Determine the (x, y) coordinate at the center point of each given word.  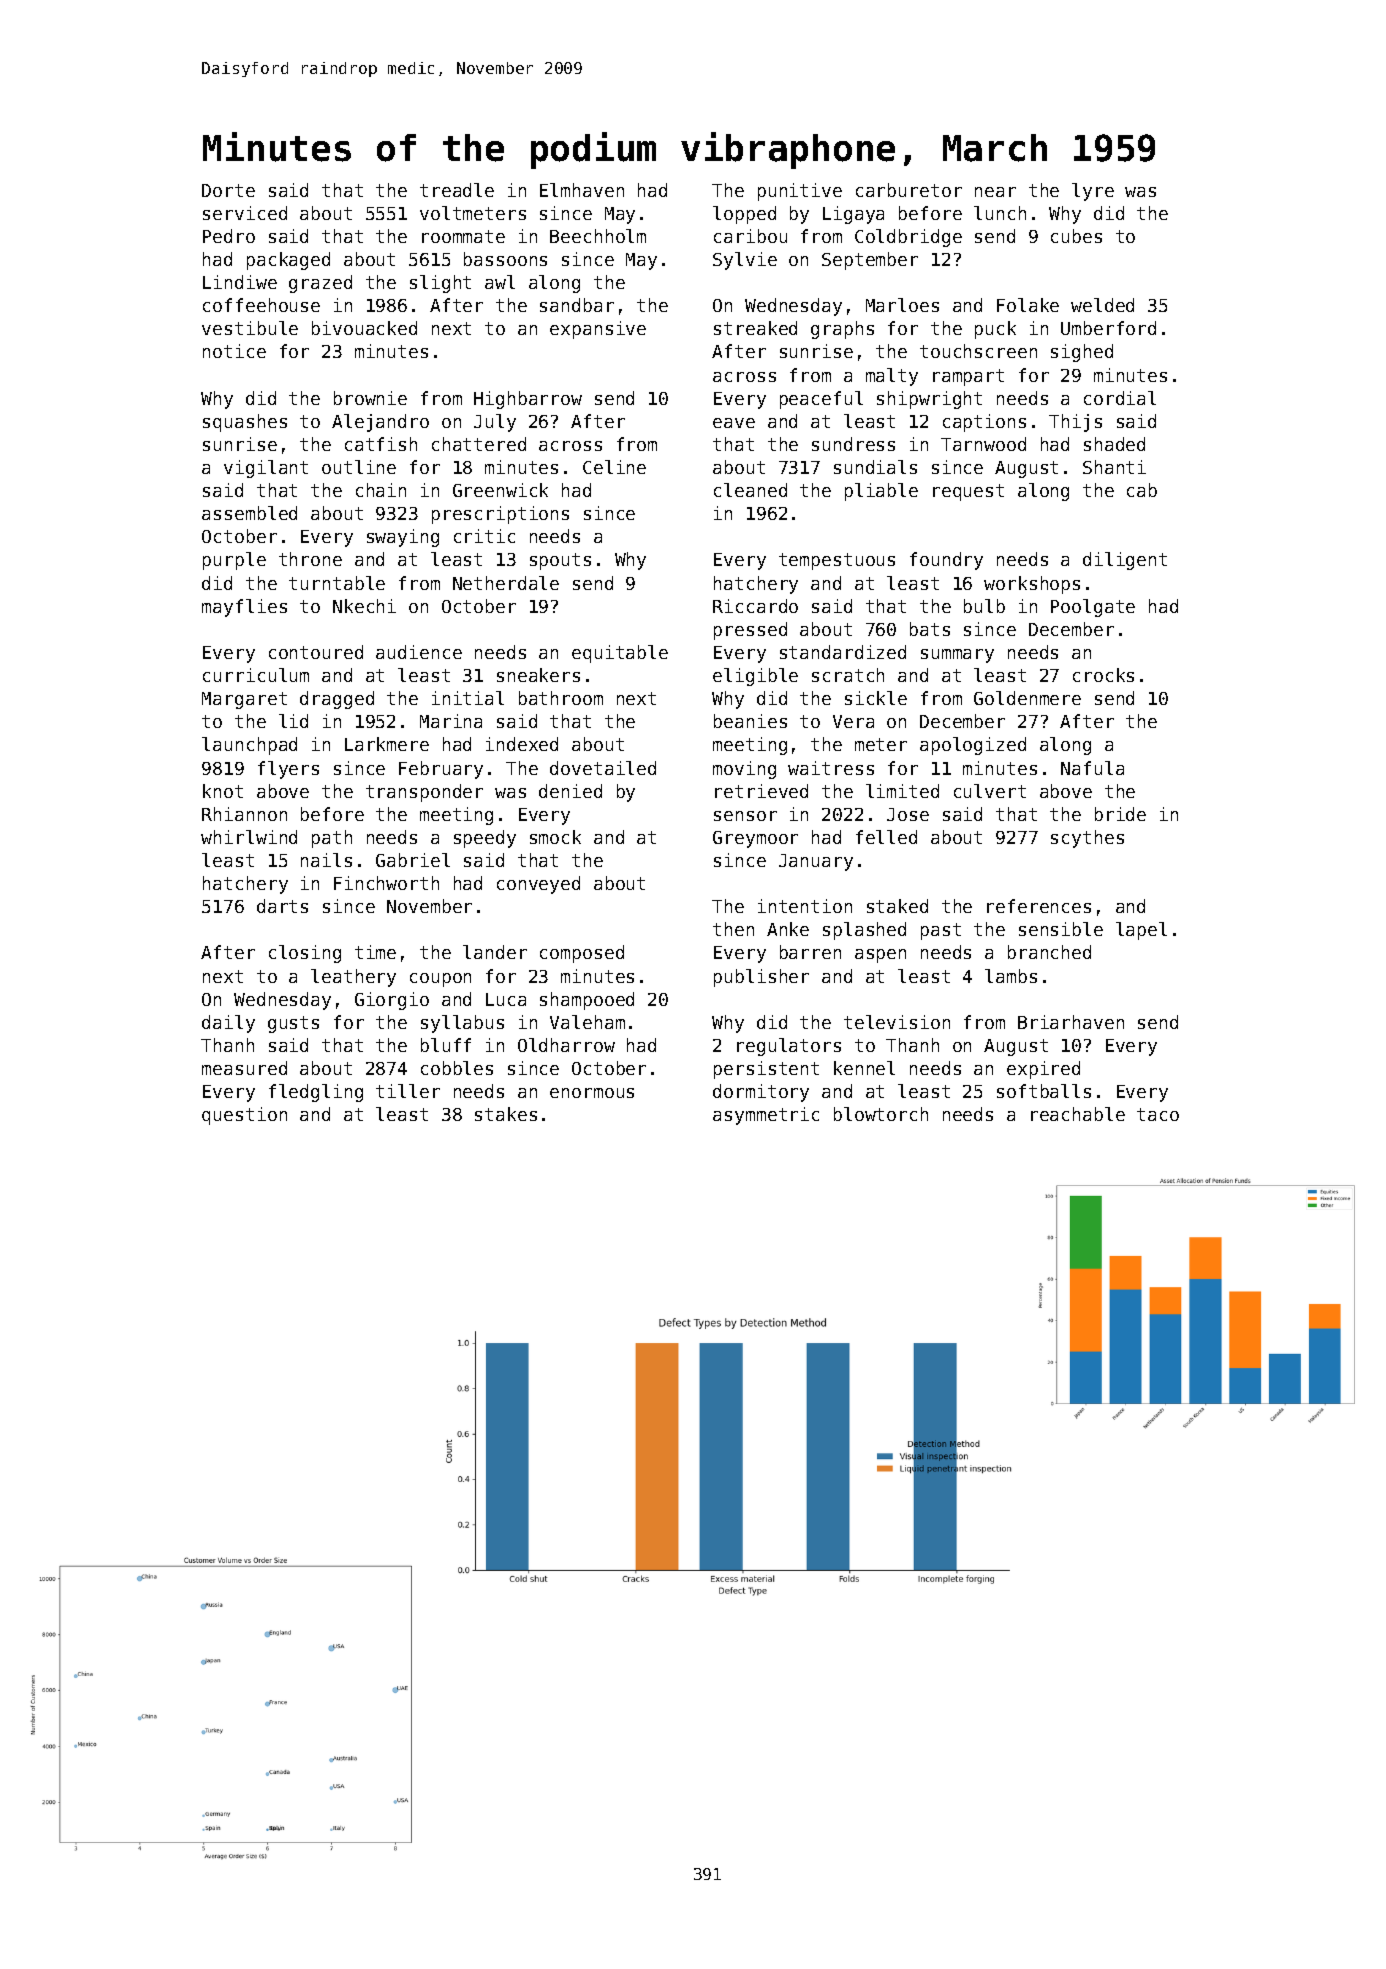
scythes (1087, 839)
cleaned (750, 490)
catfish (381, 444)
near (995, 192)
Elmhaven (582, 190)
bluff (446, 1045)
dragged (337, 700)
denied (570, 791)
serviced (245, 213)
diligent (1125, 561)
